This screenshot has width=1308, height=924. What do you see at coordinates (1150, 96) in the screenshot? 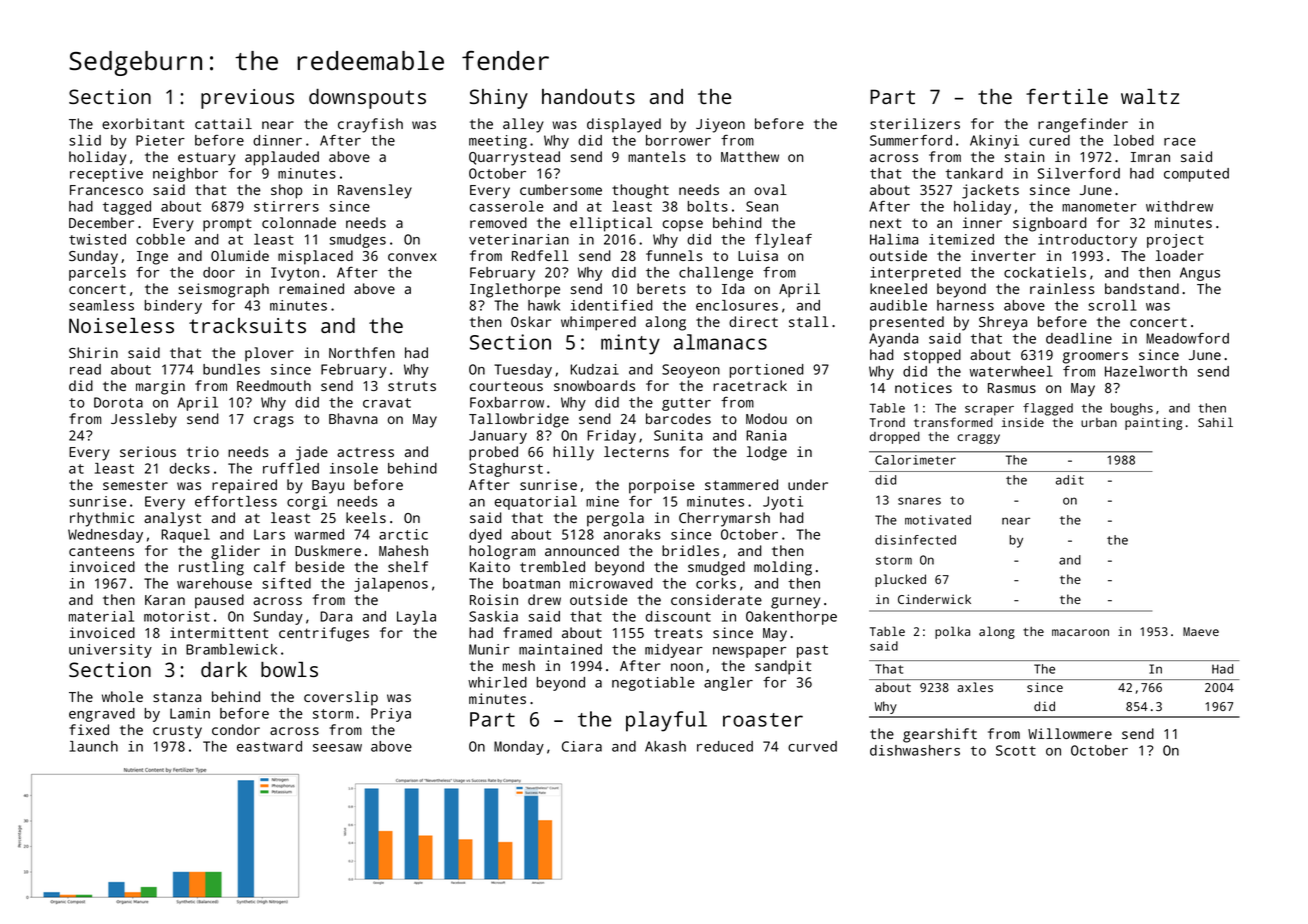
I see `waltz` at bounding box center [1150, 96].
